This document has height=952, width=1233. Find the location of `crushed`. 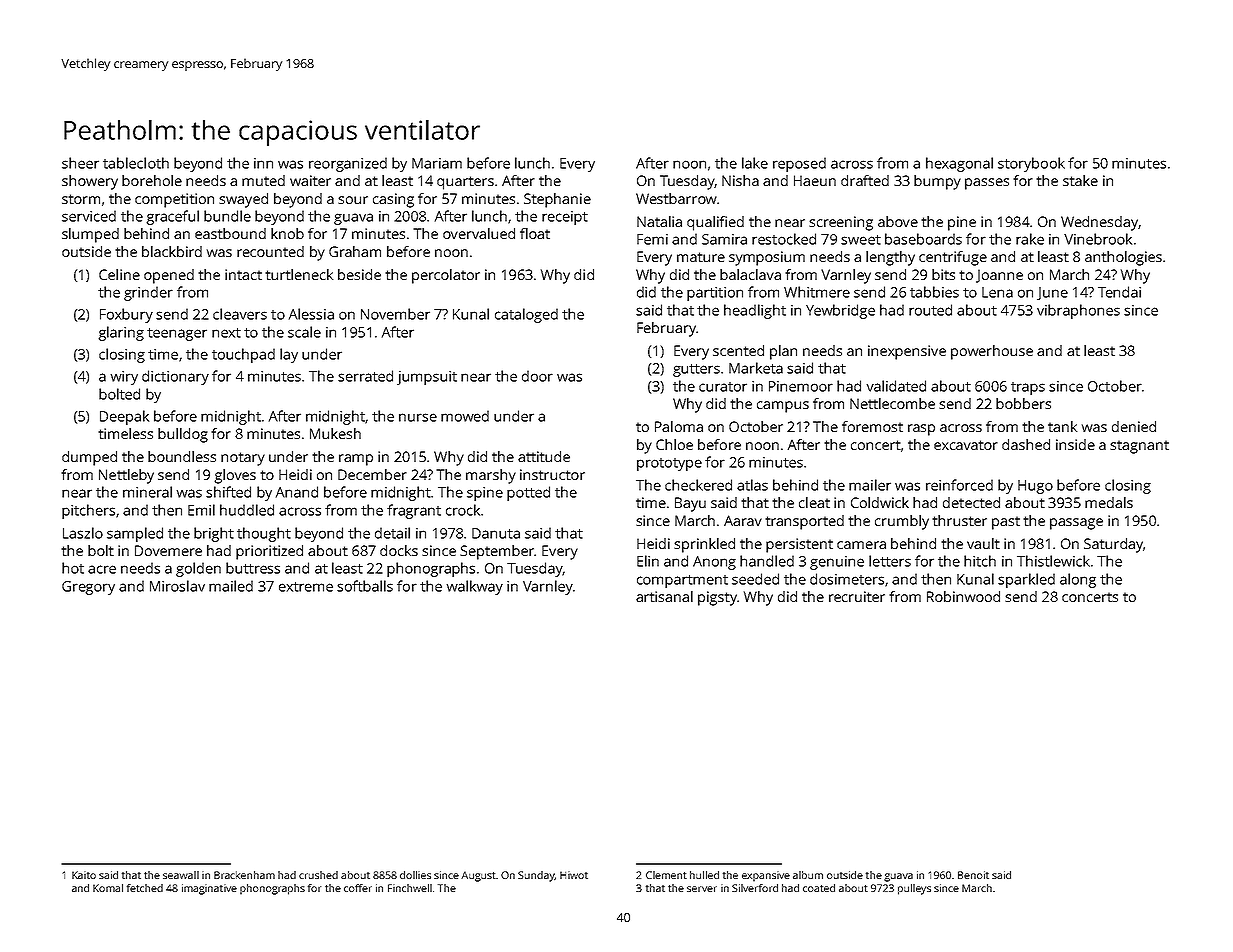

crushed is located at coordinates (318, 875).
